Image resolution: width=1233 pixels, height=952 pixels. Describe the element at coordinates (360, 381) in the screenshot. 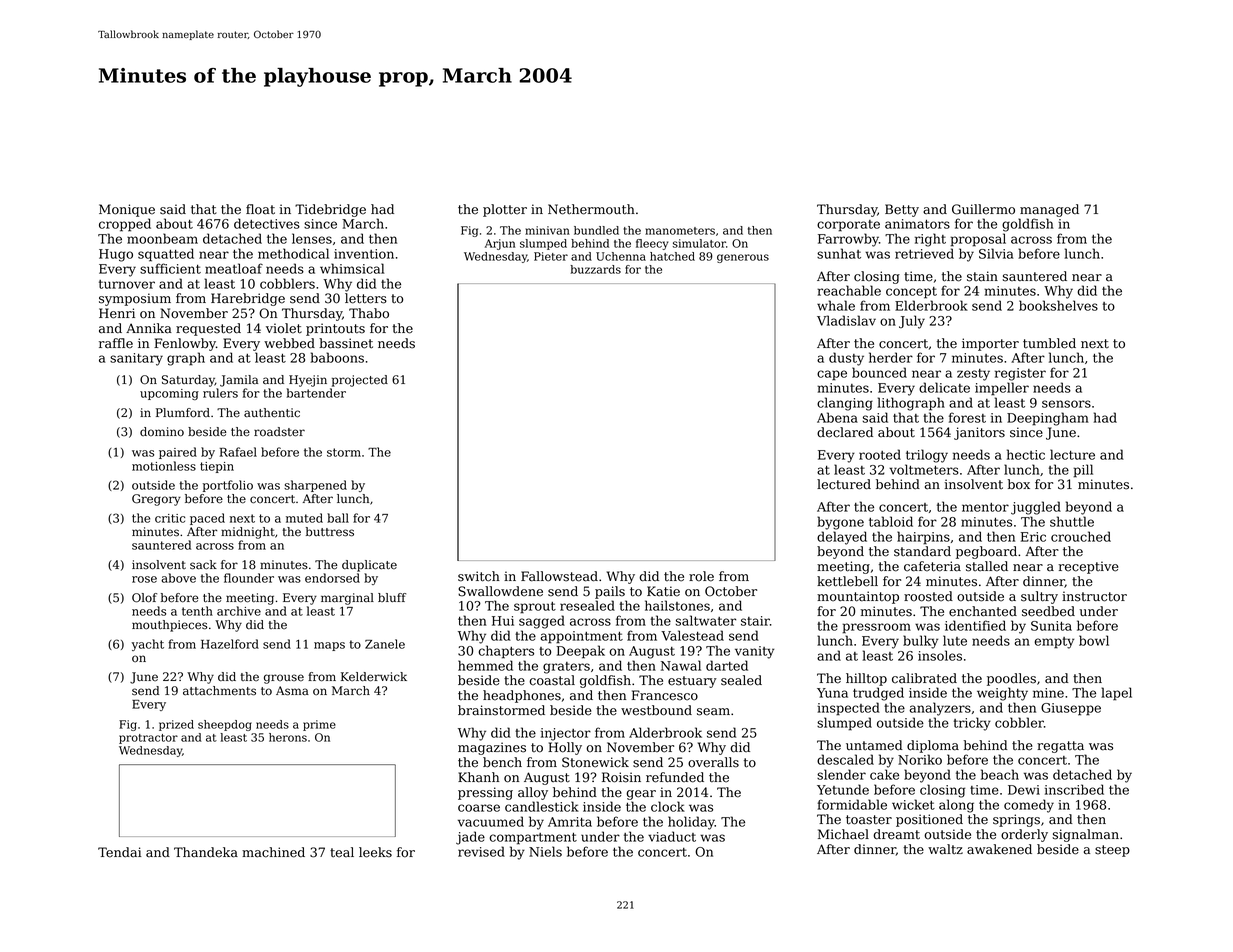

I see `projected` at that location.
